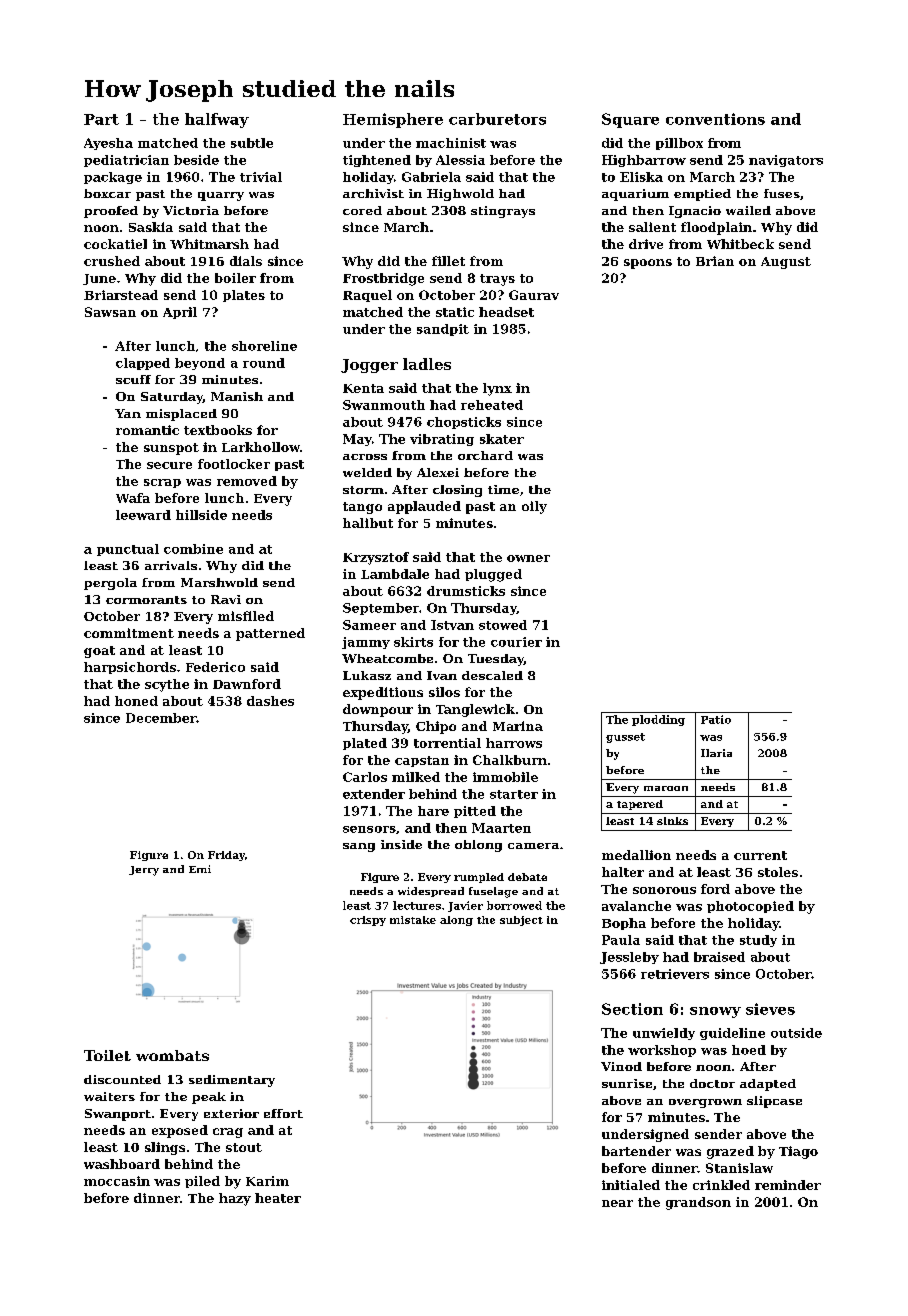 The height and width of the screenshot is (1316, 908). Describe the element at coordinates (503, 212) in the screenshot. I see `stingrays` at that location.
